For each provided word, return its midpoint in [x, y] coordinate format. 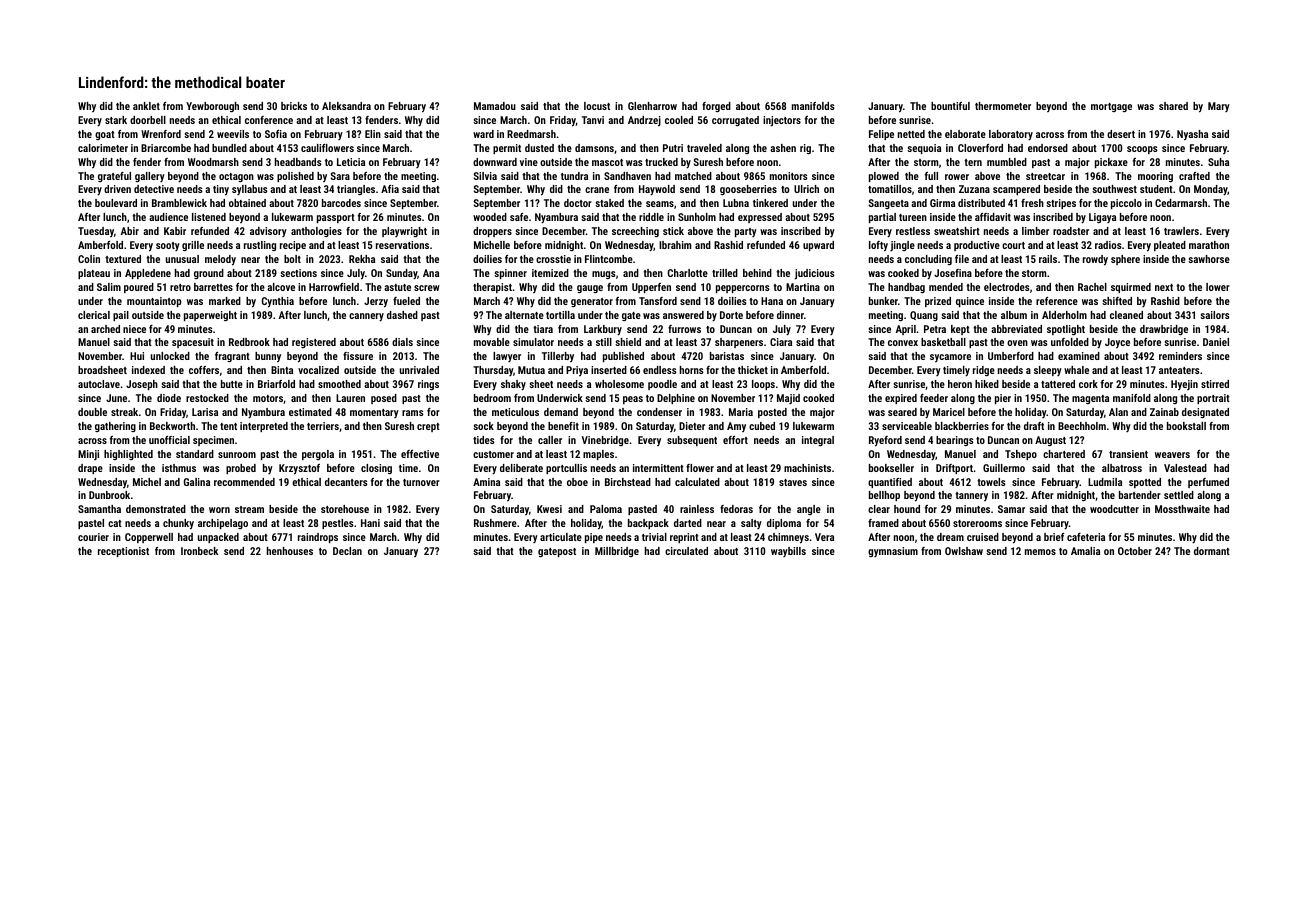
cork [1088, 384]
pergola [318, 455]
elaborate [965, 134]
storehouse [345, 509]
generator [592, 302]
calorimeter [103, 148]
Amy [736, 427]
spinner [510, 274]
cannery [366, 317]
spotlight [1066, 330]
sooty [168, 246]
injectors [782, 121]
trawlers [1181, 231]
